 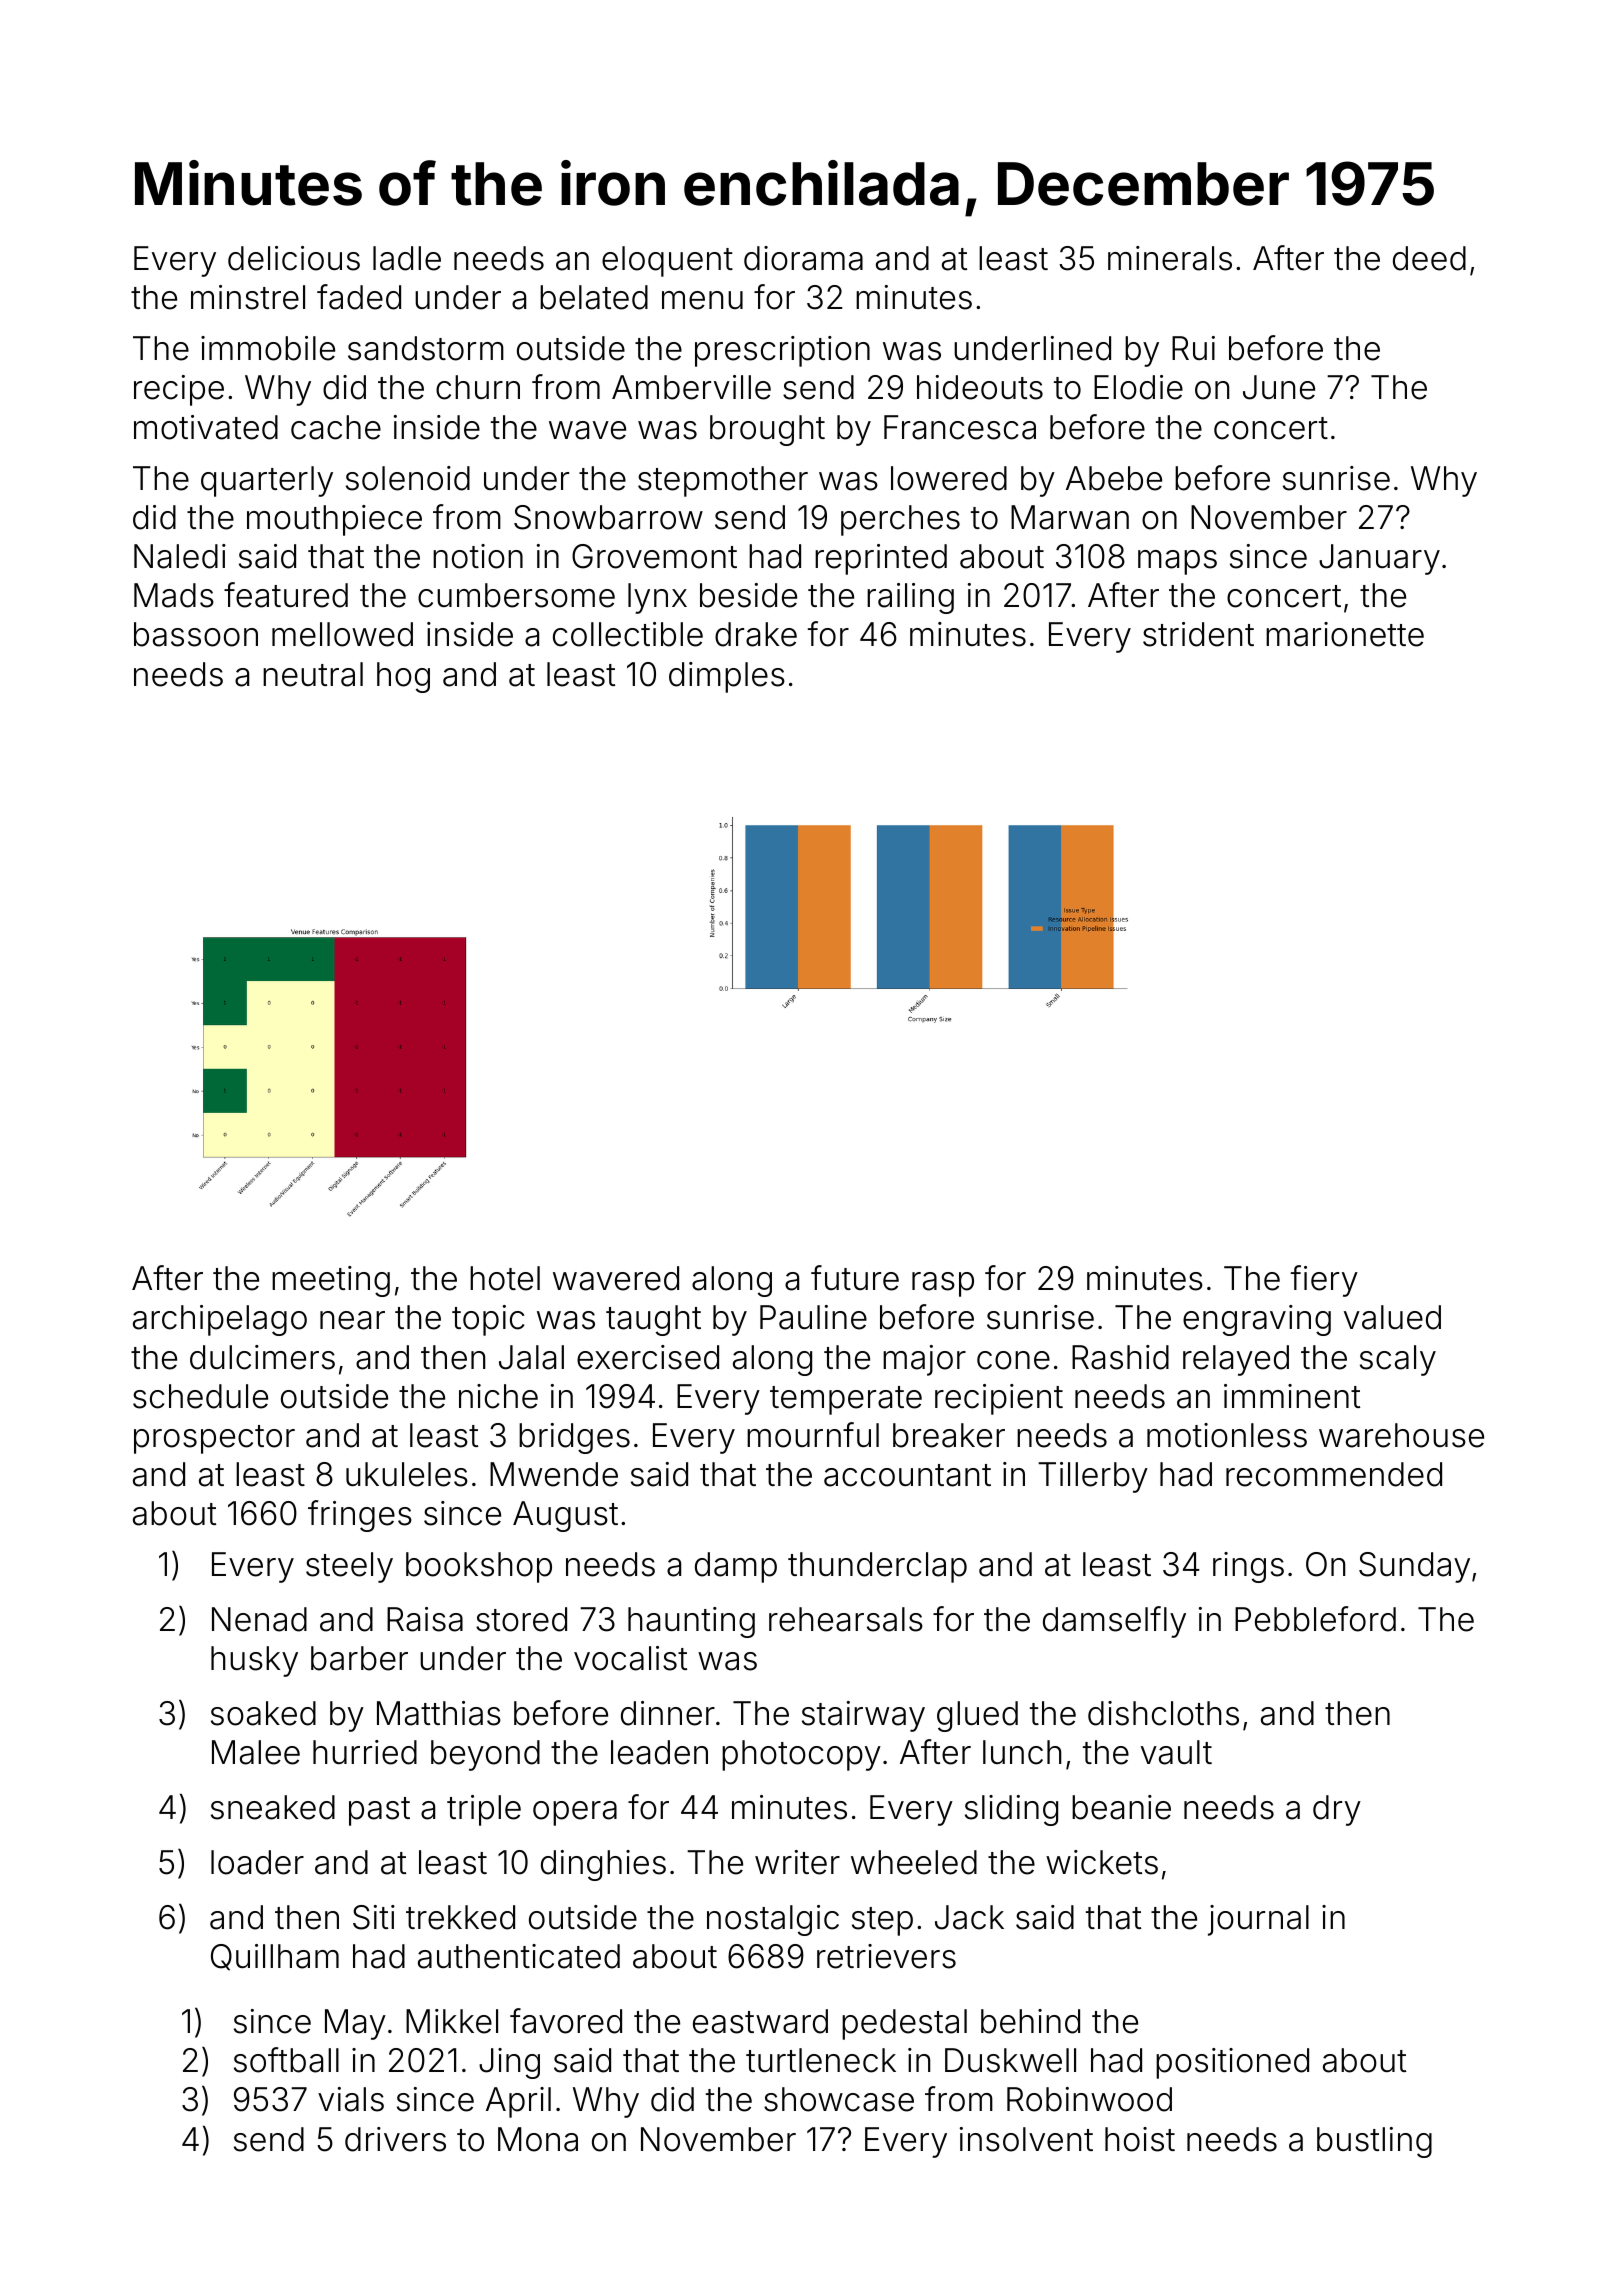 What do you see at coordinates (395, 2139) in the screenshot?
I see `drivers` at bounding box center [395, 2139].
